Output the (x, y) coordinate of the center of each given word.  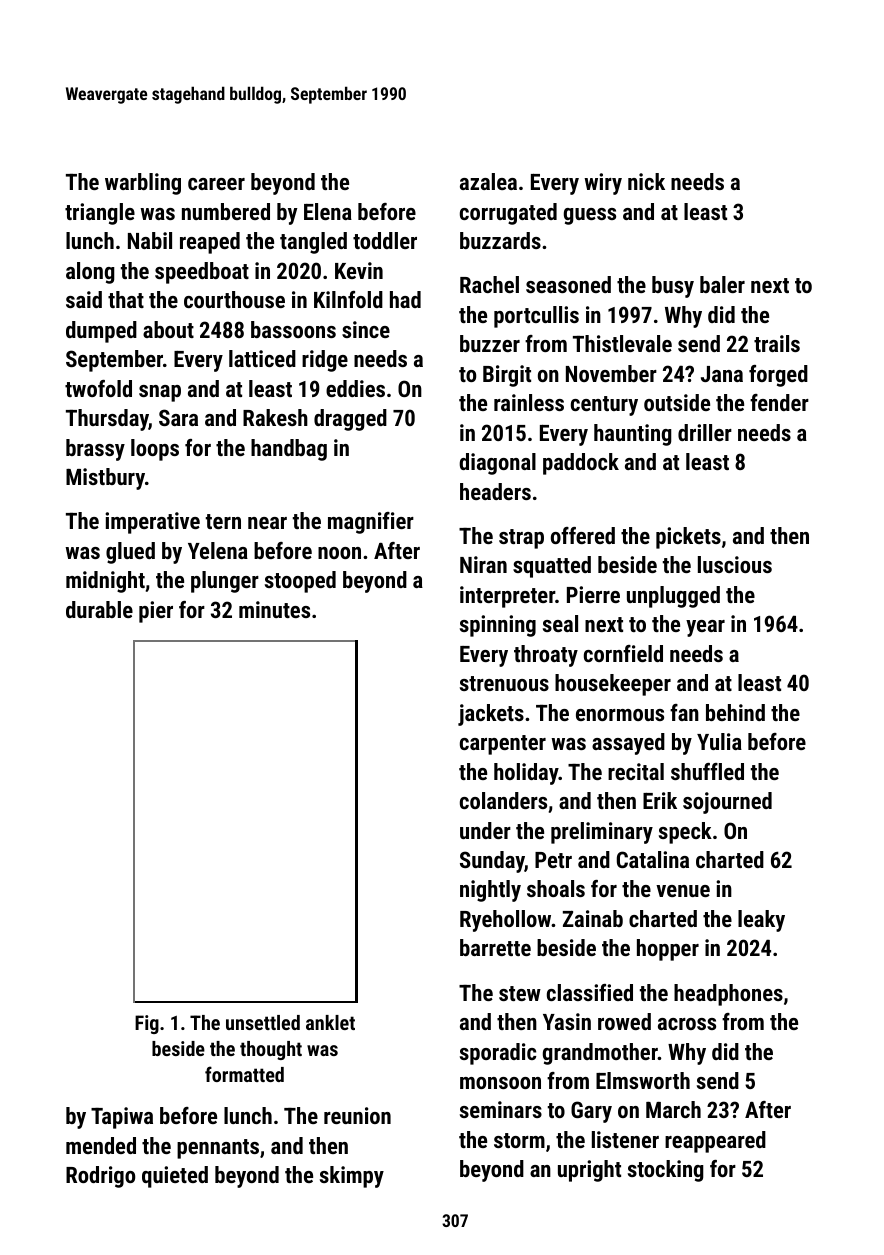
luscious (735, 564)
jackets (491, 715)
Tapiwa (122, 1118)
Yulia (719, 741)
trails (777, 343)
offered (583, 535)
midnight (105, 582)
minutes (274, 609)
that (126, 299)
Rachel (489, 284)
